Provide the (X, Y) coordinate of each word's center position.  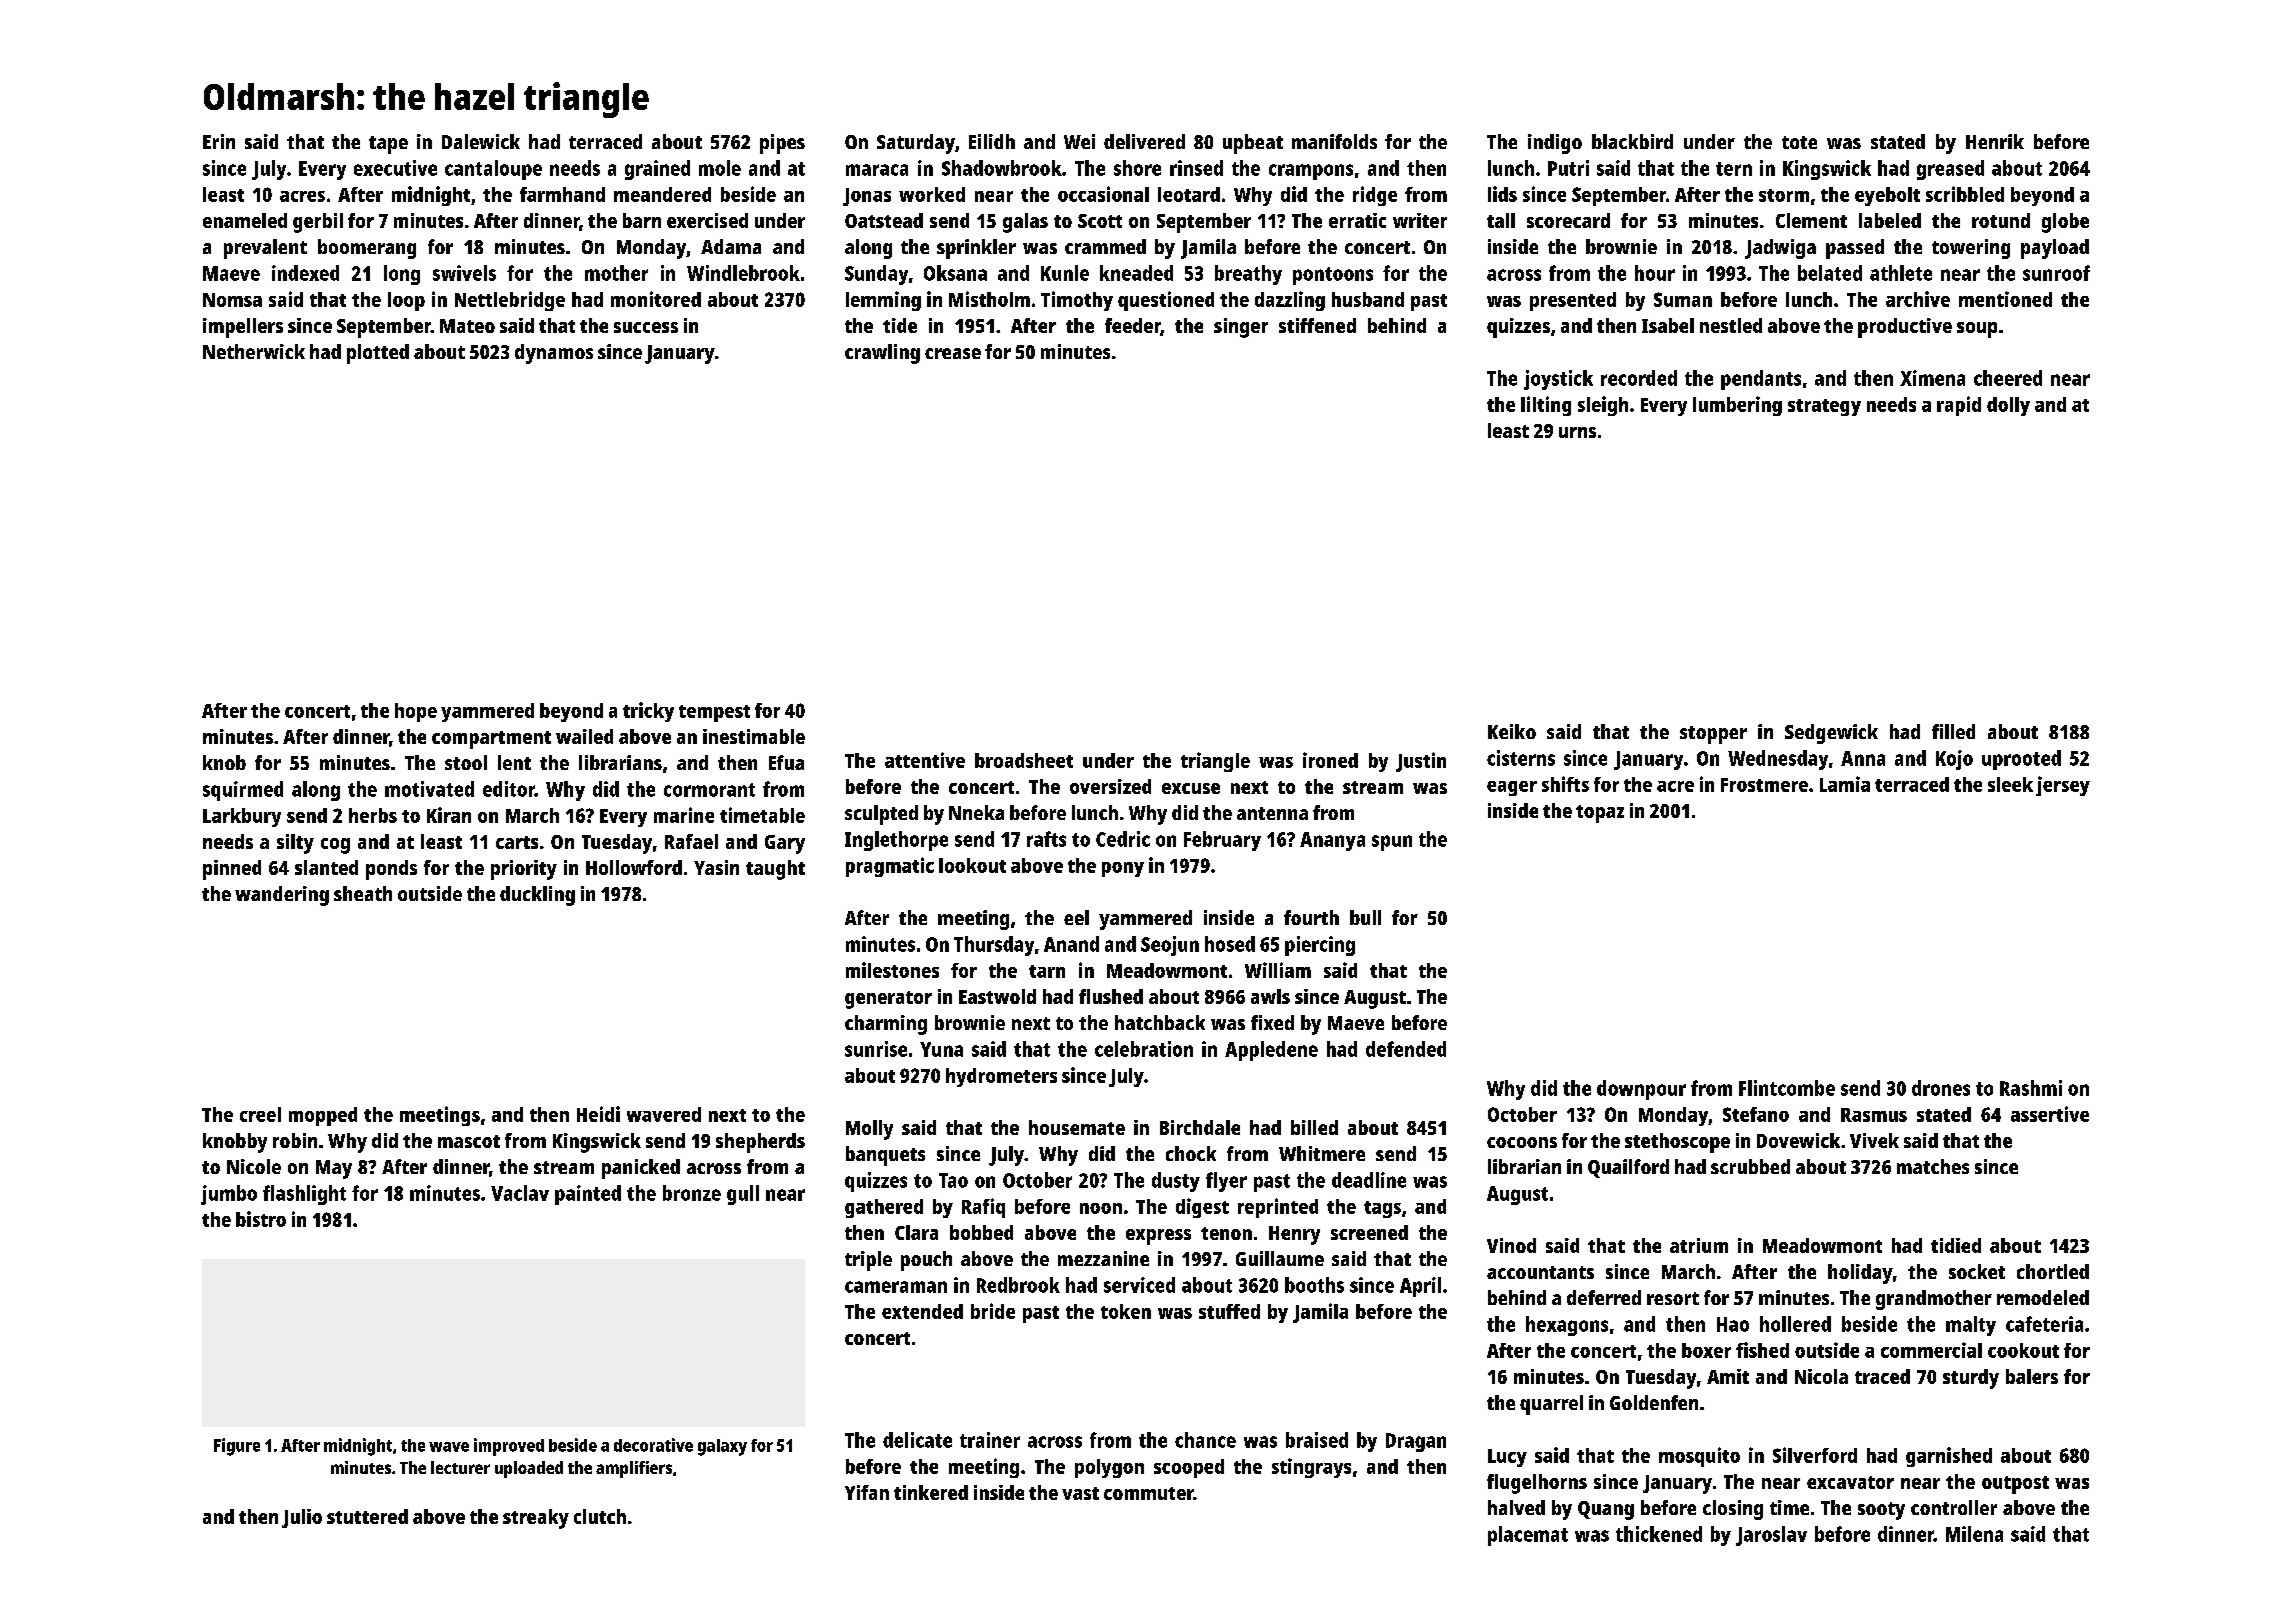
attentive (925, 760)
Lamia (1845, 784)
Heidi (598, 1114)
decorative (653, 1445)
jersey (2063, 786)
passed (1855, 249)
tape (388, 145)
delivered (1144, 141)
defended (1406, 1049)
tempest (714, 713)
